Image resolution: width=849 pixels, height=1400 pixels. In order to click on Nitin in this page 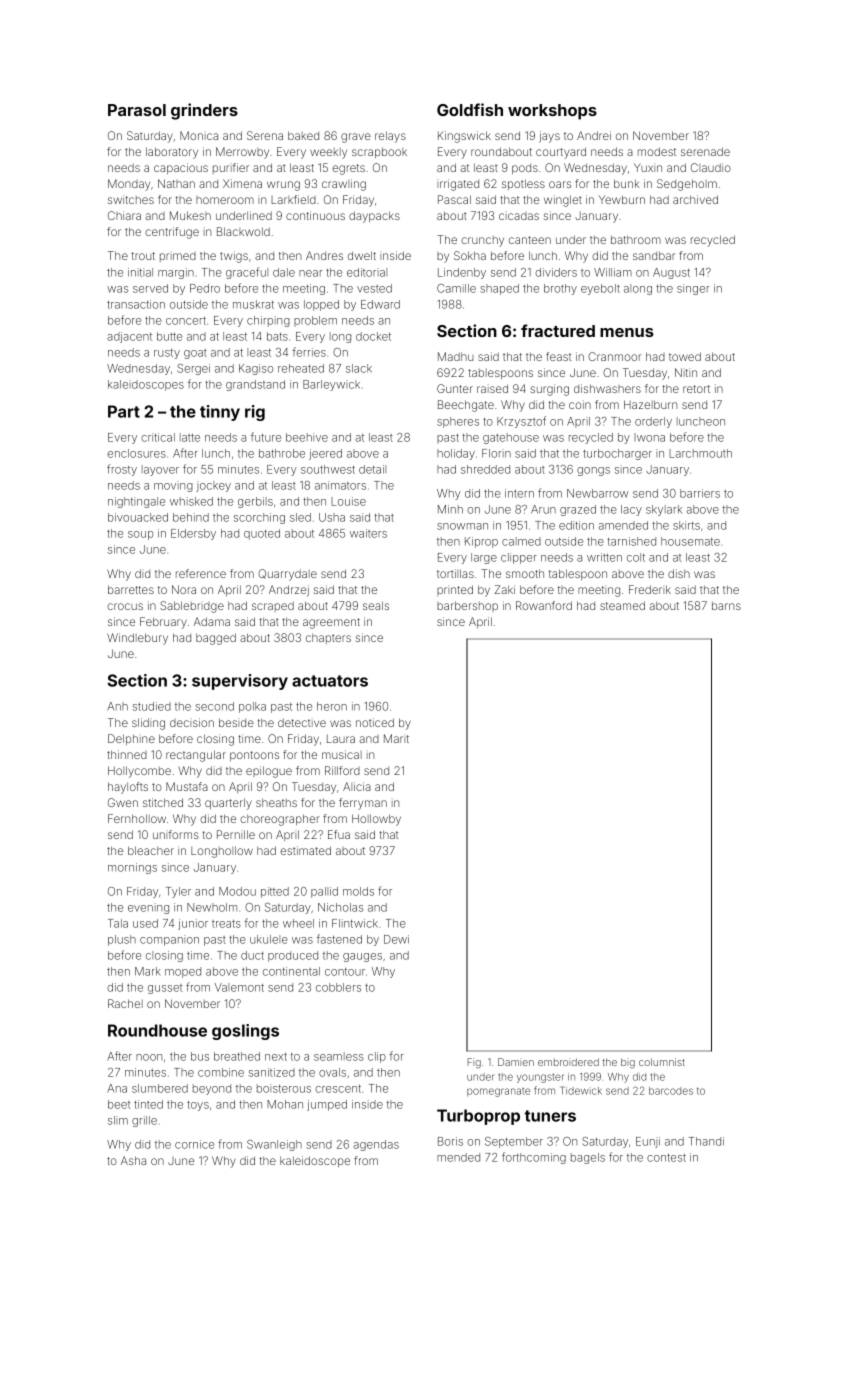, I will do `click(686, 372)`.
